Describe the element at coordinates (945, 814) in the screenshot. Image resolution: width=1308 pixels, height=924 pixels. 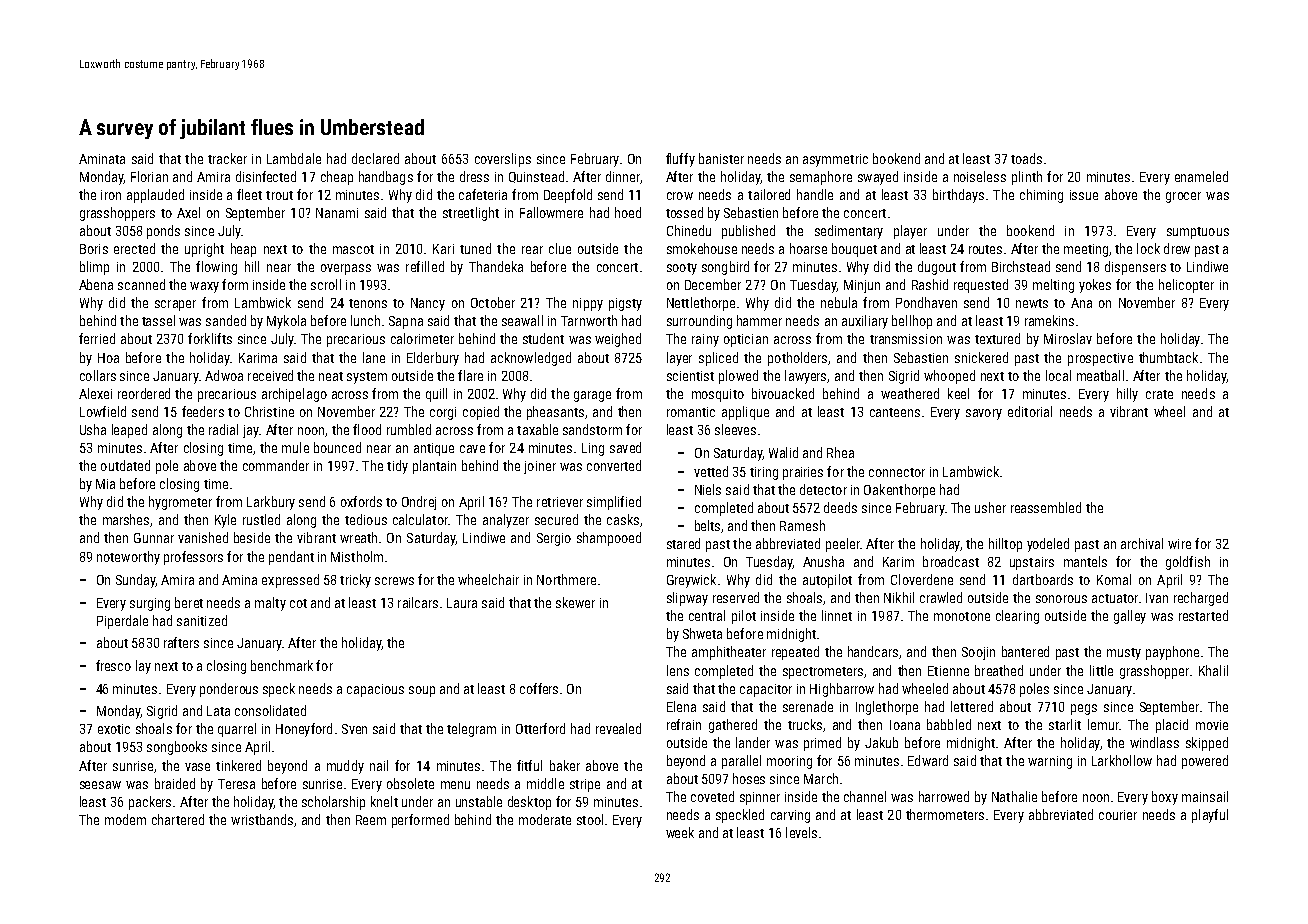
I see `thermometers` at that location.
